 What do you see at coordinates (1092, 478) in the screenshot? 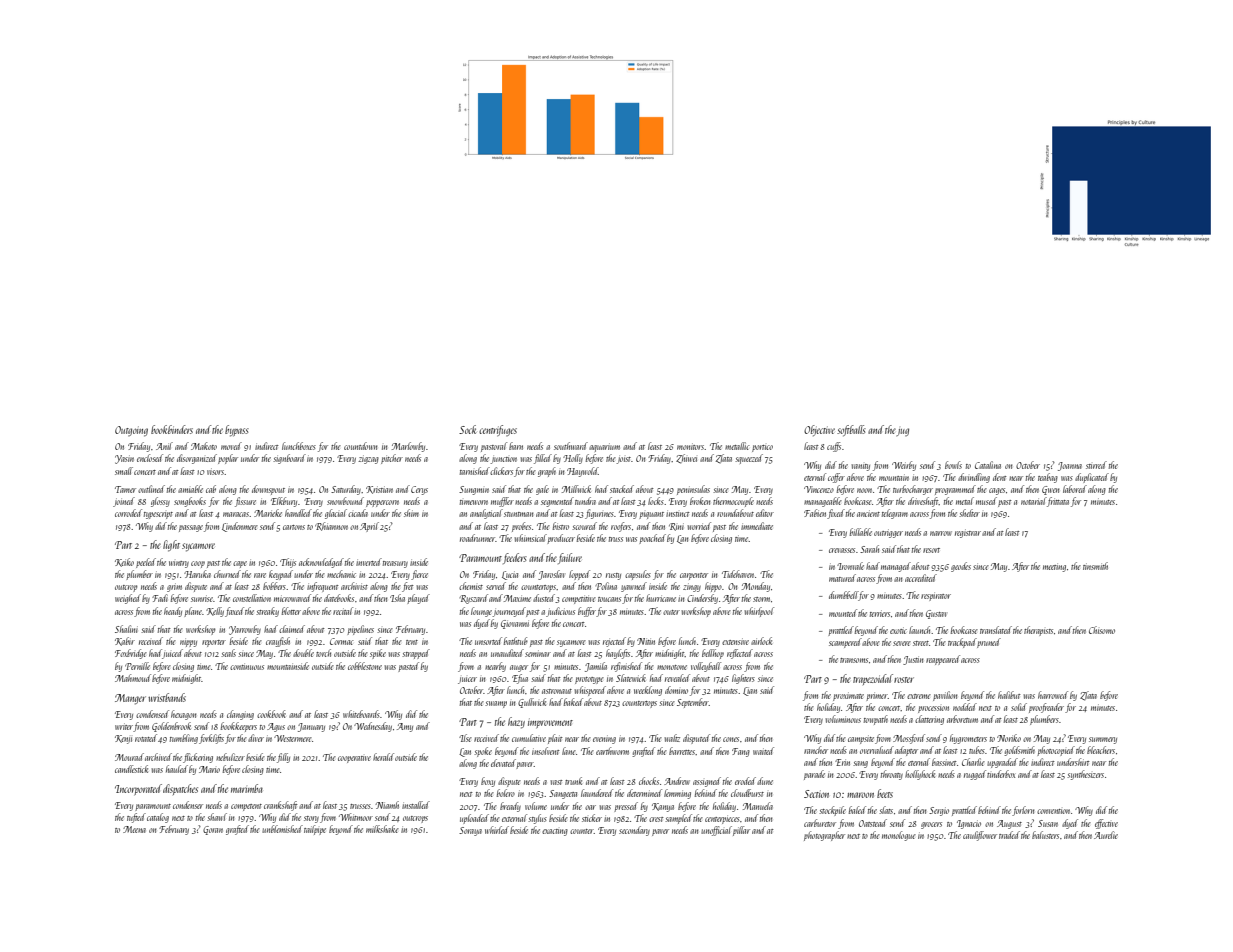
I see `duplicated` at bounding box center [1092, 478].
